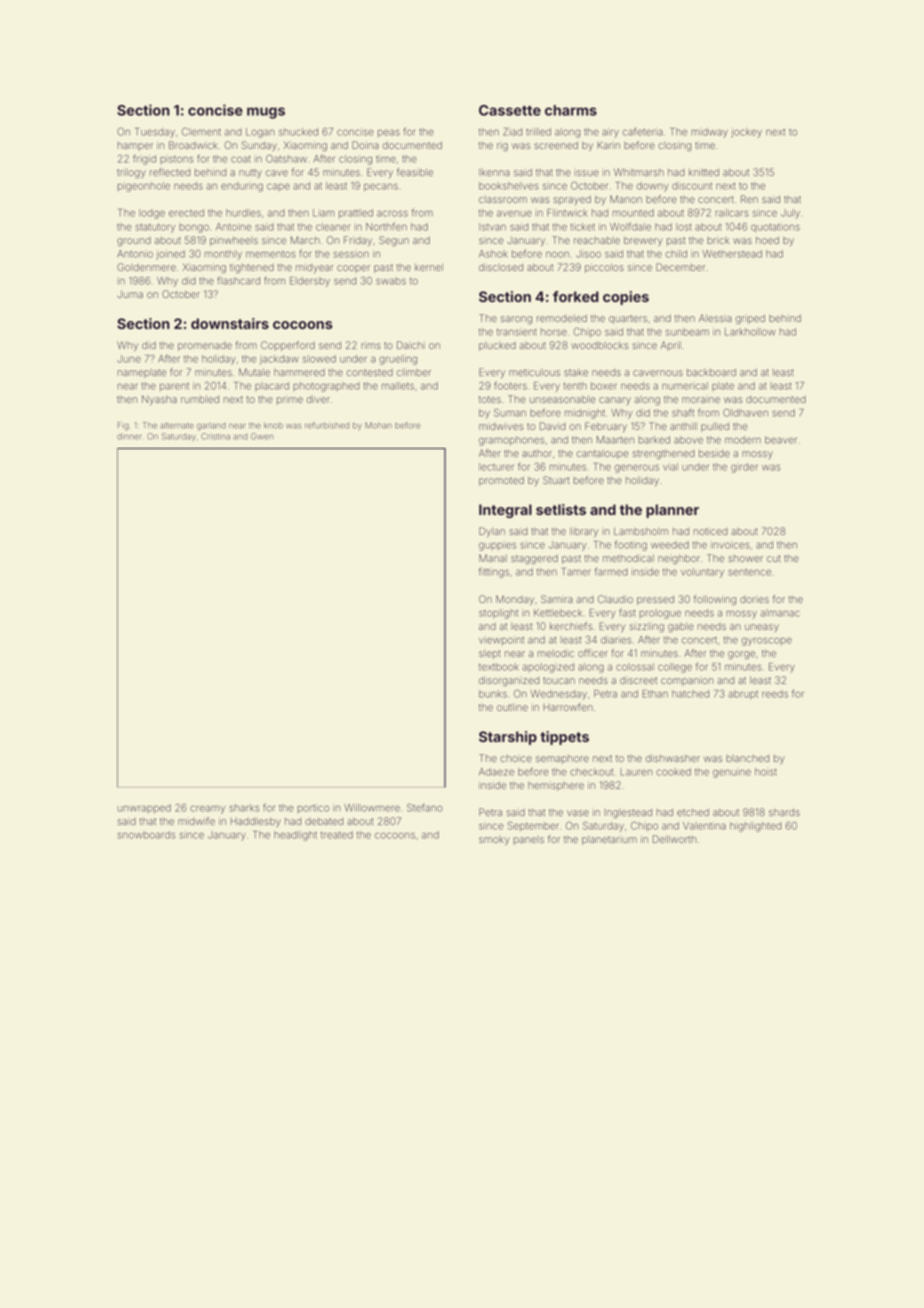 This screenshot has height=1308, width=924. Describe the element at coordinates (692, 186) in the screenshot. I see `discount` at that location.
